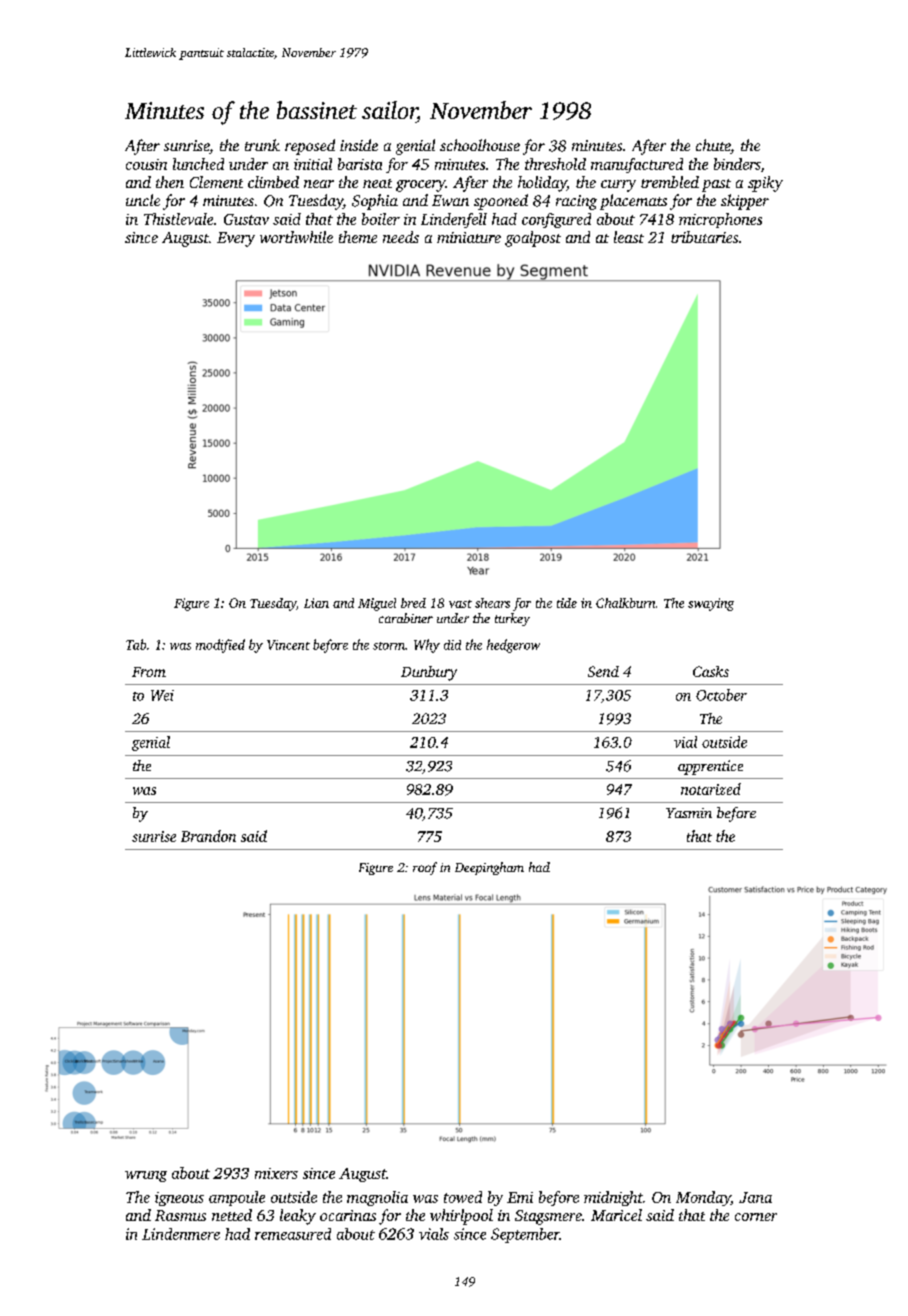 The width and height of the page is (908, 1316). What do you see at coordinates (711, 789) in the page?
I see `notarized` at bounding box center [711, 789].
